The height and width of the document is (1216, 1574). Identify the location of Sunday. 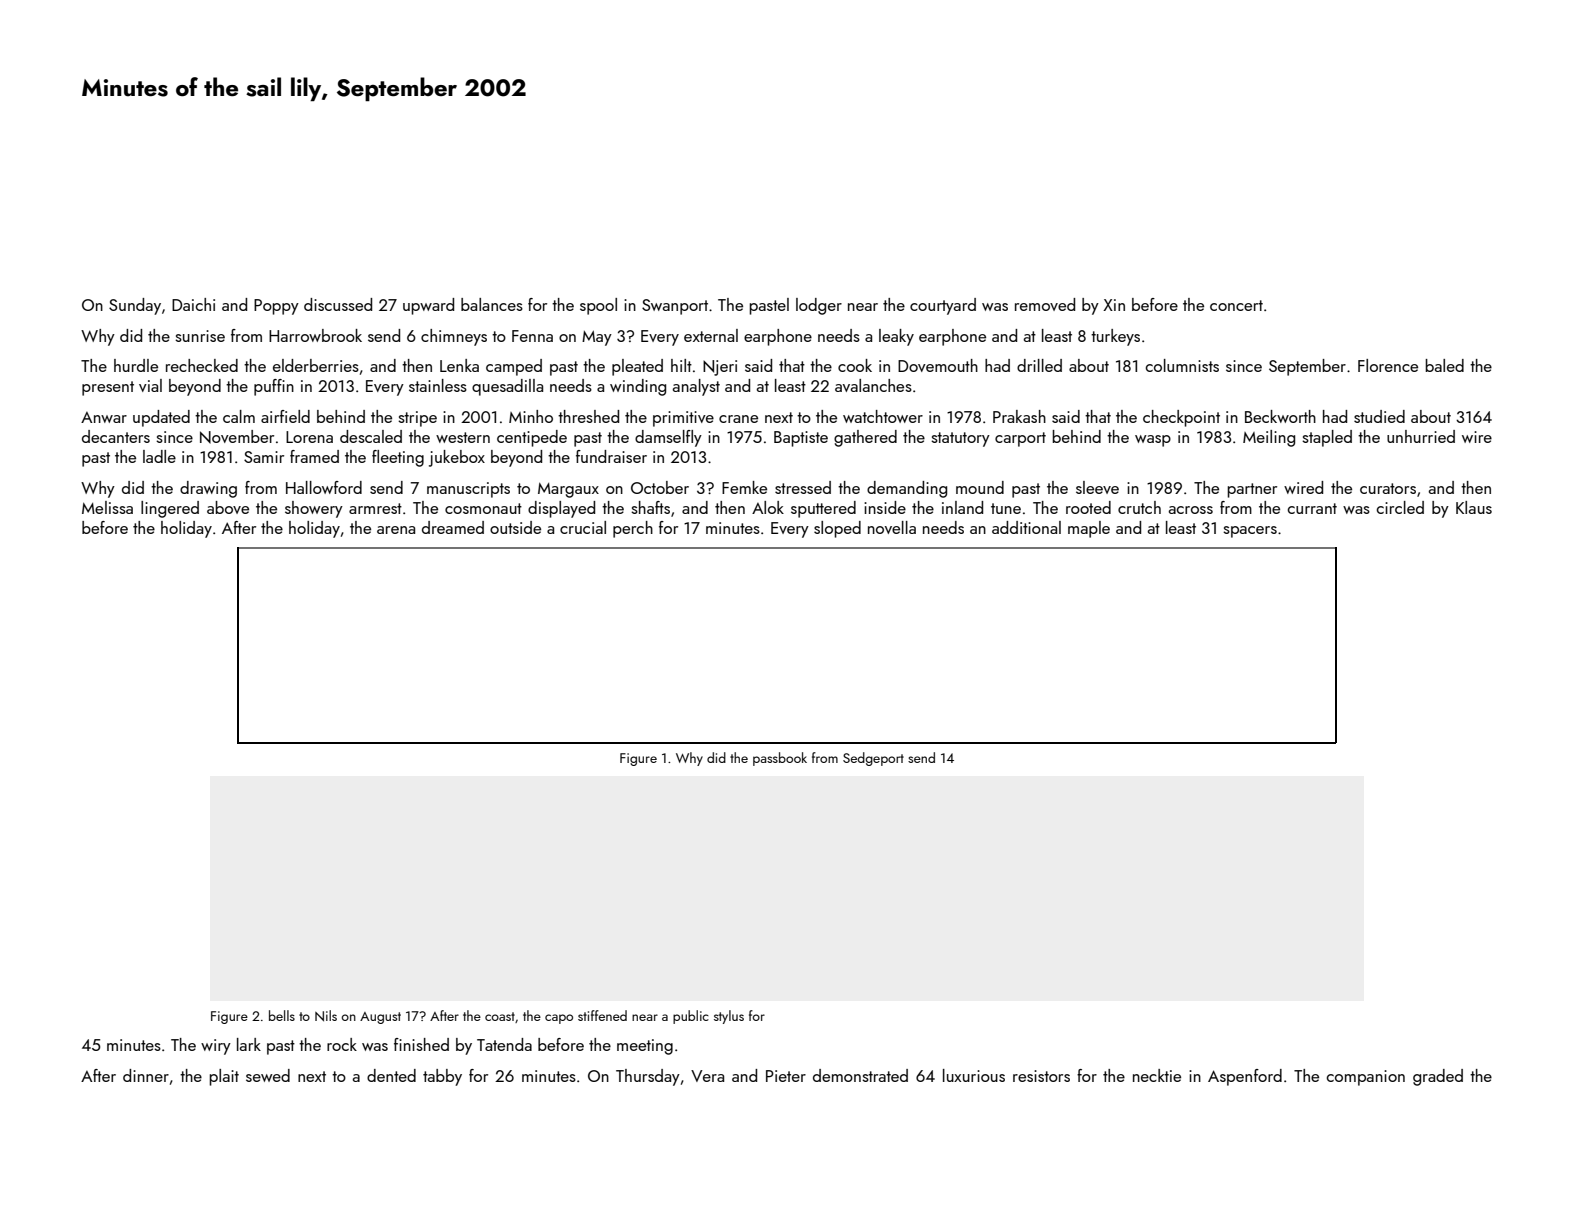
(135, 306).
